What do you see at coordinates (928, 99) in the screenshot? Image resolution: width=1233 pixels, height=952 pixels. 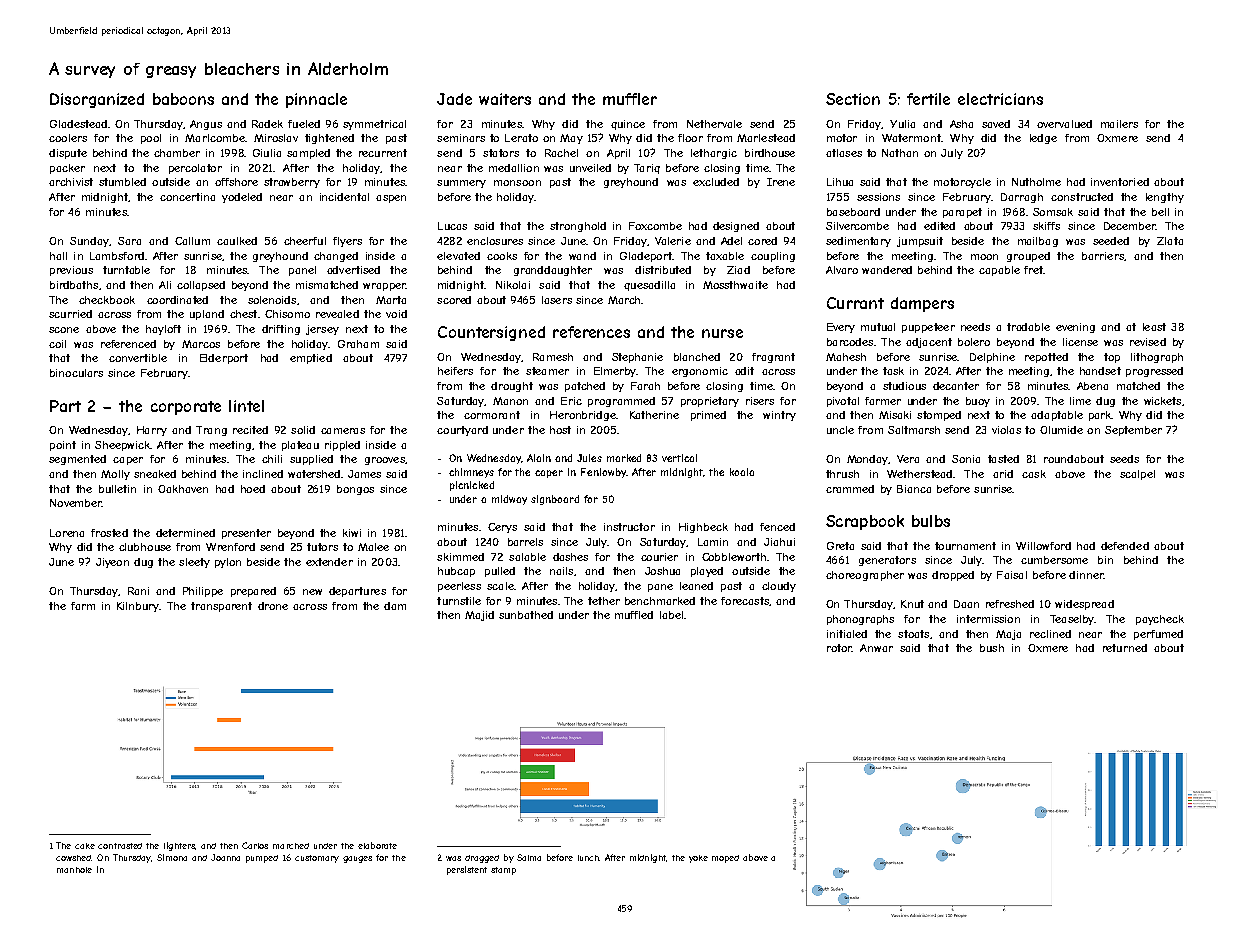 I see `fertile` at bounding box center [928, 99].
